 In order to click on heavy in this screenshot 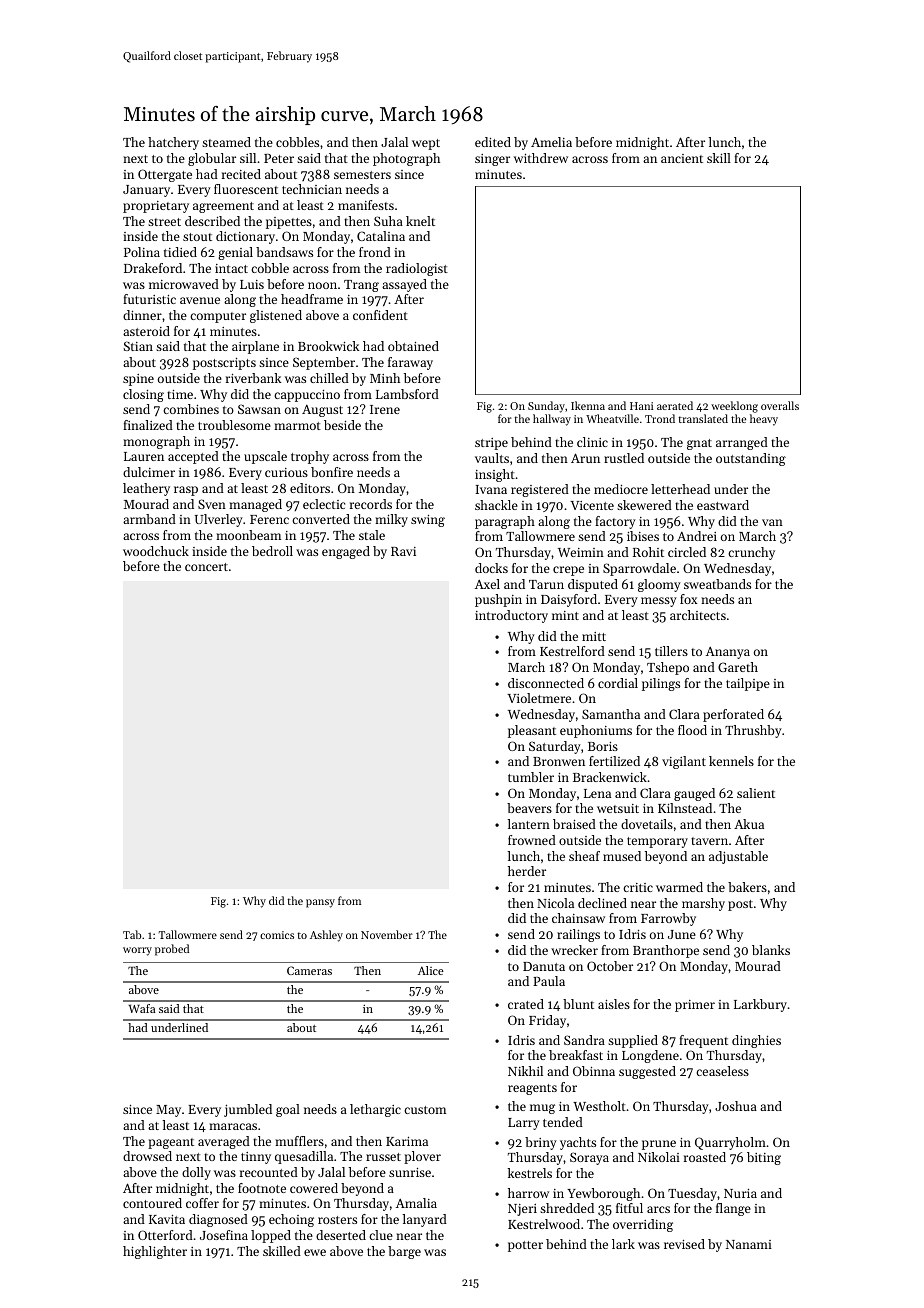, I will do `click(764, 420)`.
